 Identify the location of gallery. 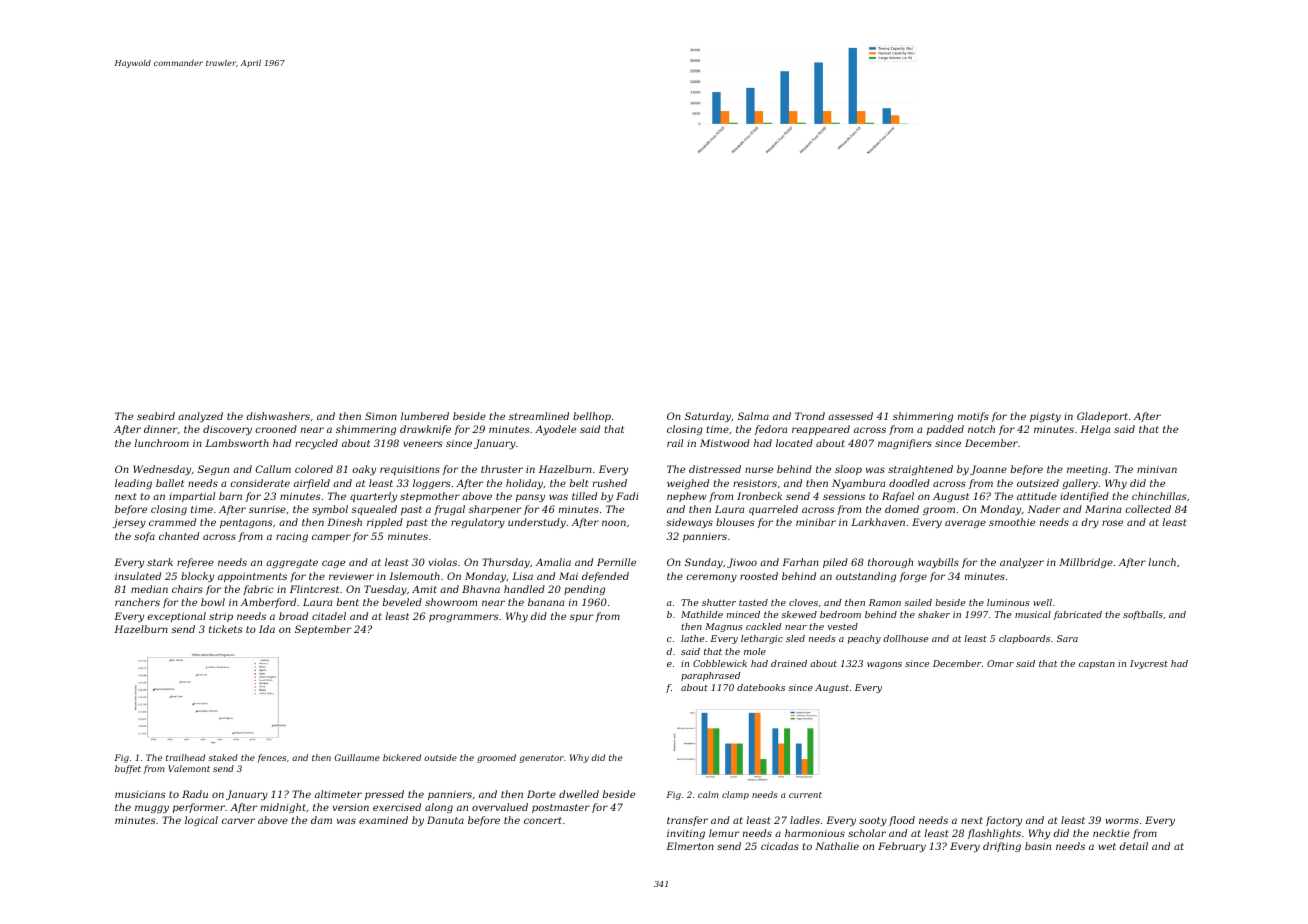
(1080, 484).
